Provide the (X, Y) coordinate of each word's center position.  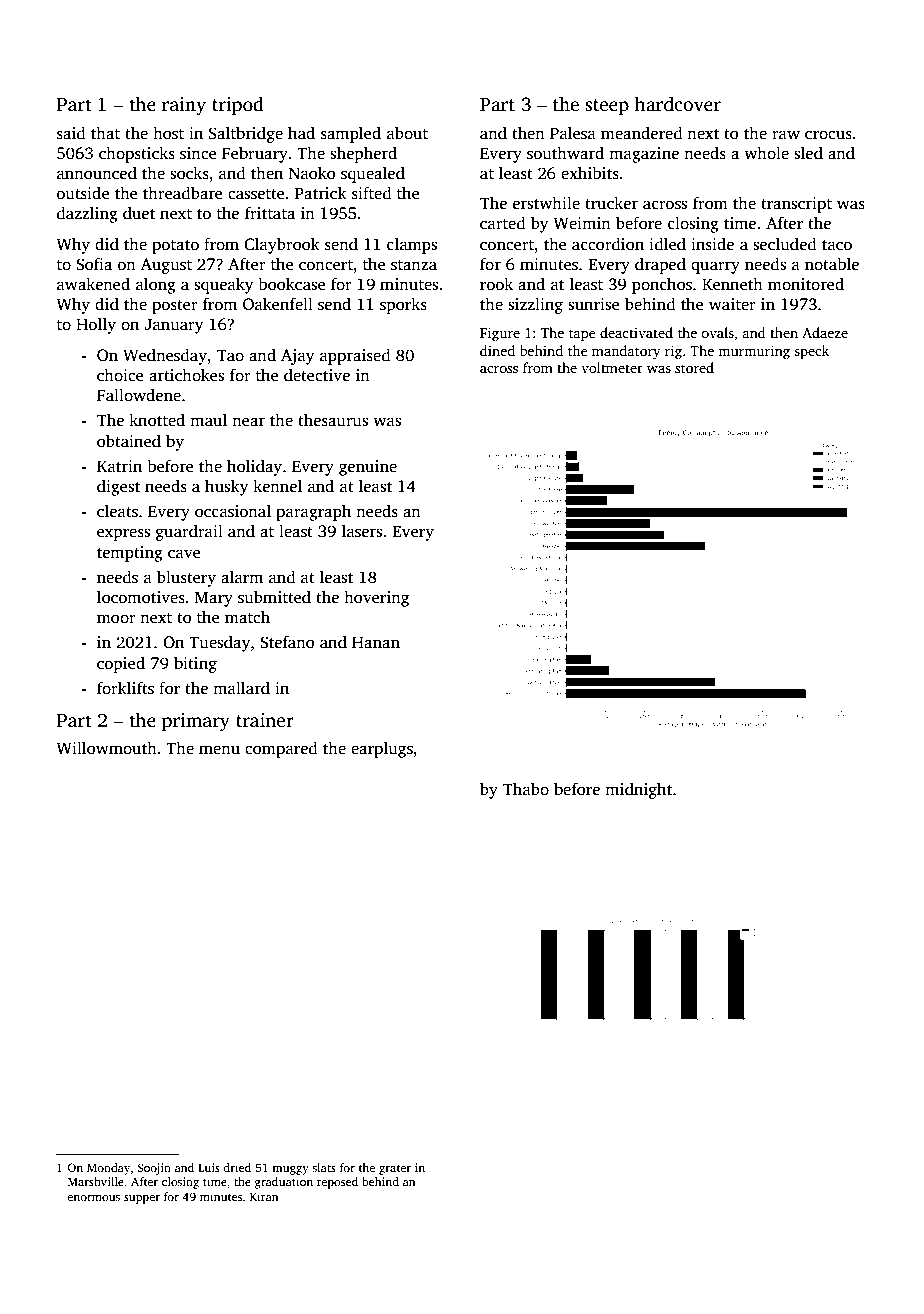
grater (395, 1170)
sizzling (535, 305)
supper (142, 1199)
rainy (184, 106)
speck (811, 352)
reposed (337, 1183)
